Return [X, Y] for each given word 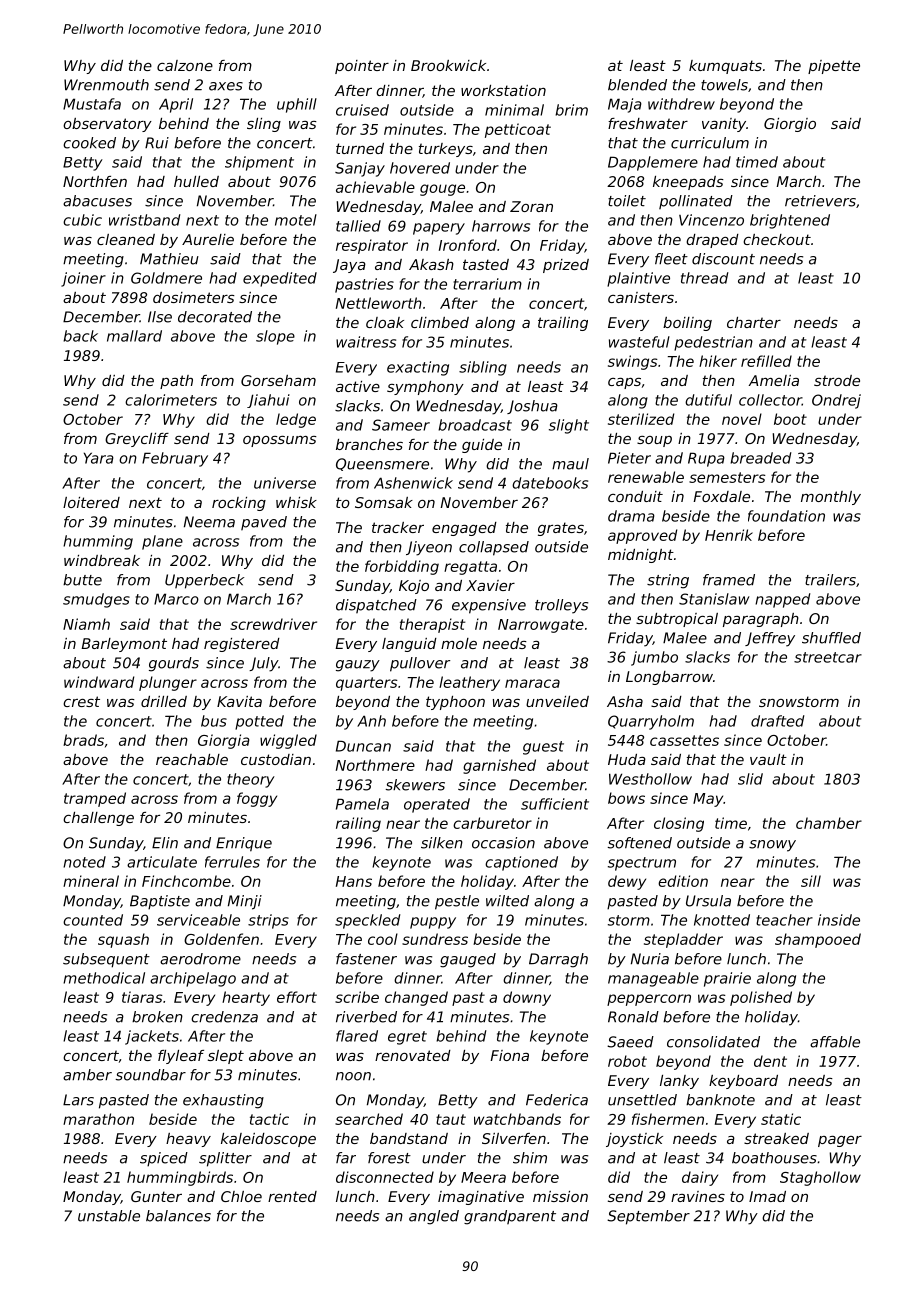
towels [724, 85]
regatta [470, 568]
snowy [772, 846]
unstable [109, 1216]
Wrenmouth [106, 85]
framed [729, 580]
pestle [457, 902]
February [175, 459]
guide [482, 446]
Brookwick [448, 65]
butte [82, 580]
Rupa [706, 459]
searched [369, 1119]
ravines [698, 1196]
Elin [165, 843]
